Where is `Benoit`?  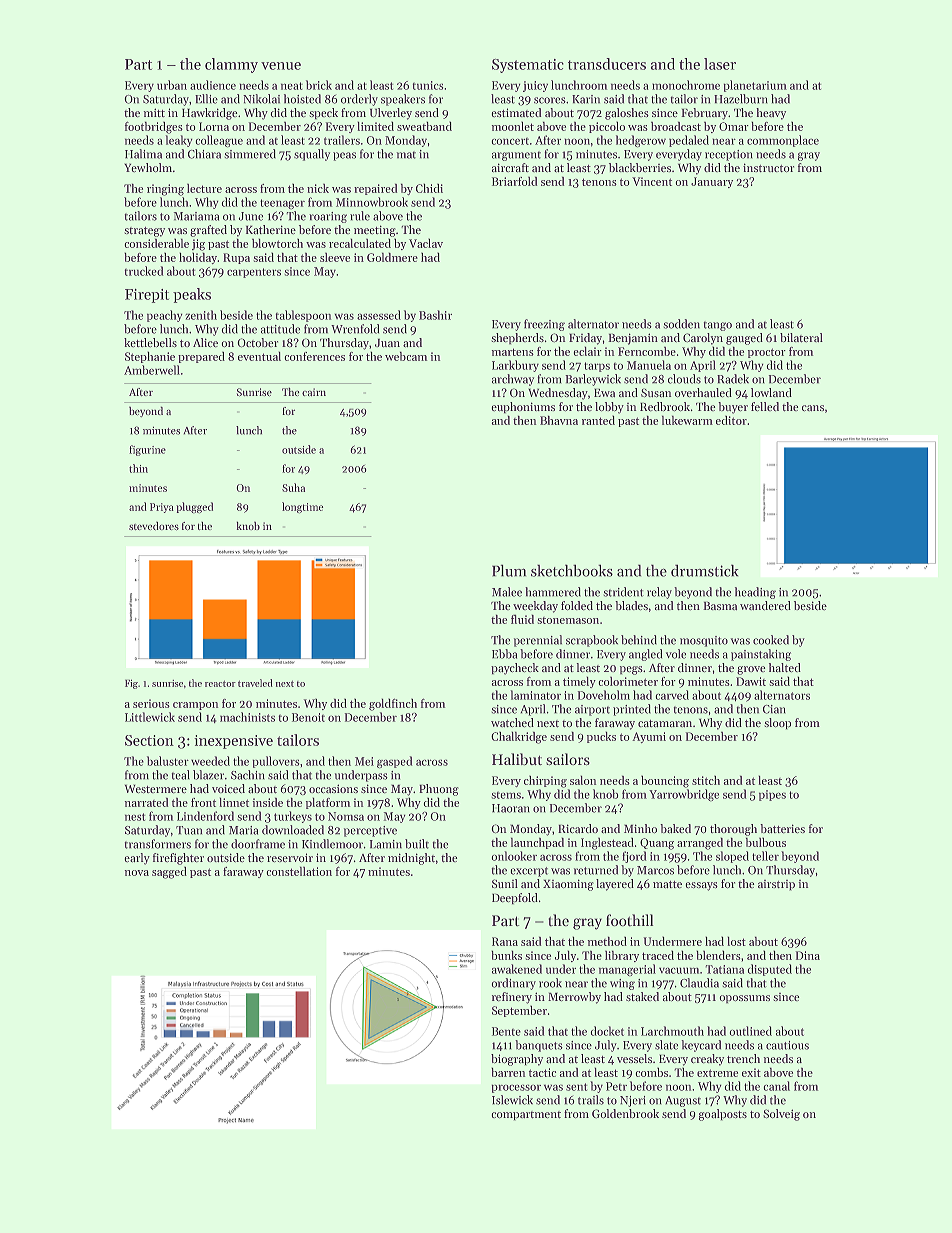
Benoit is located at coordinates (308, 717).
